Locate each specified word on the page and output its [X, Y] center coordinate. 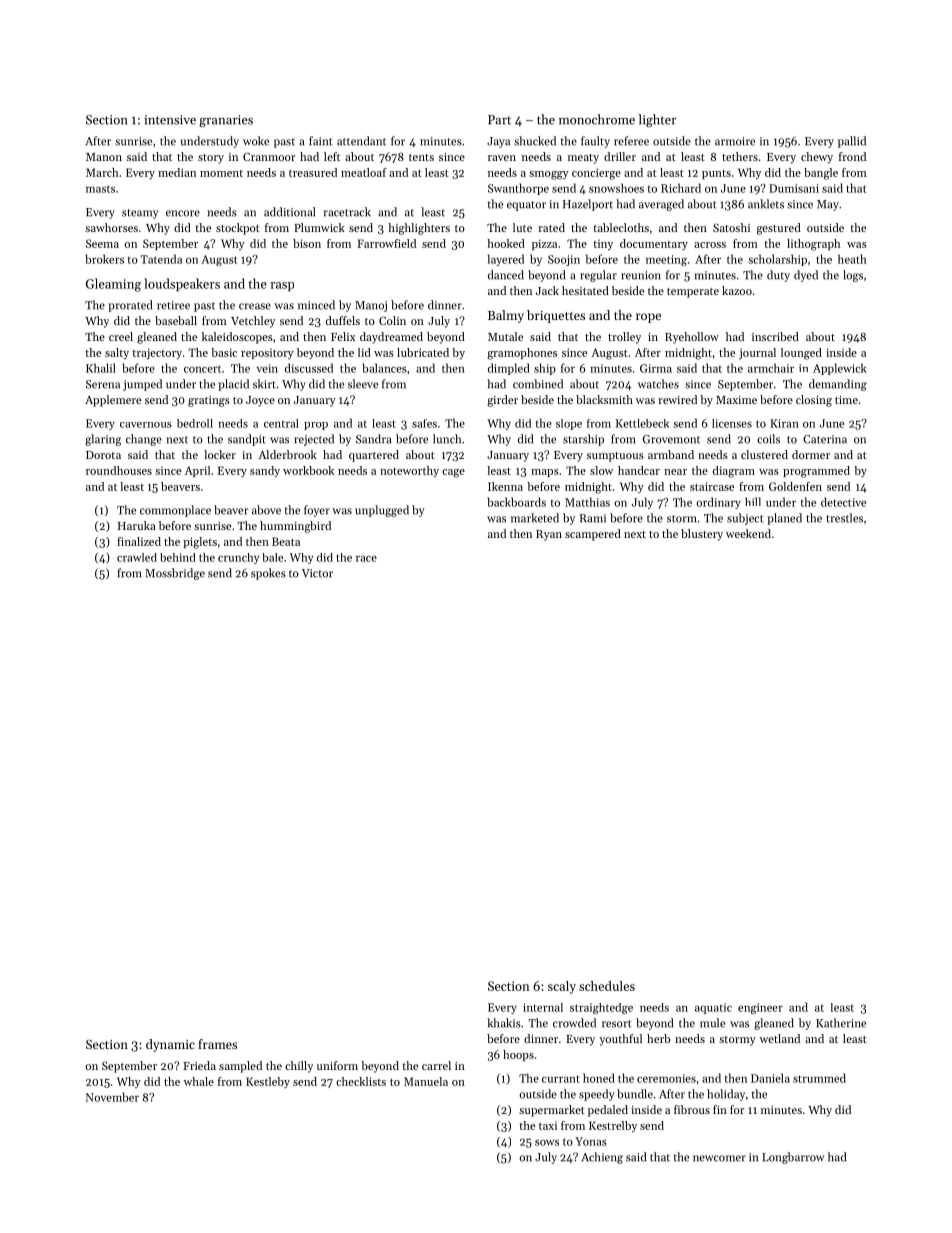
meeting [666, 260]
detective [843, 502]
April [197, 471]
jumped [142, 385]
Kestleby [268, 1083]
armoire [735, 141]
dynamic [170, 1045]
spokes [268, 574]
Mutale [505, 336]
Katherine [841, 1023]
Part [499, 120]
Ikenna [505, 486]
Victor [317, 573]
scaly [562, 987]
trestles [844, 518]
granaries [226, 121]
